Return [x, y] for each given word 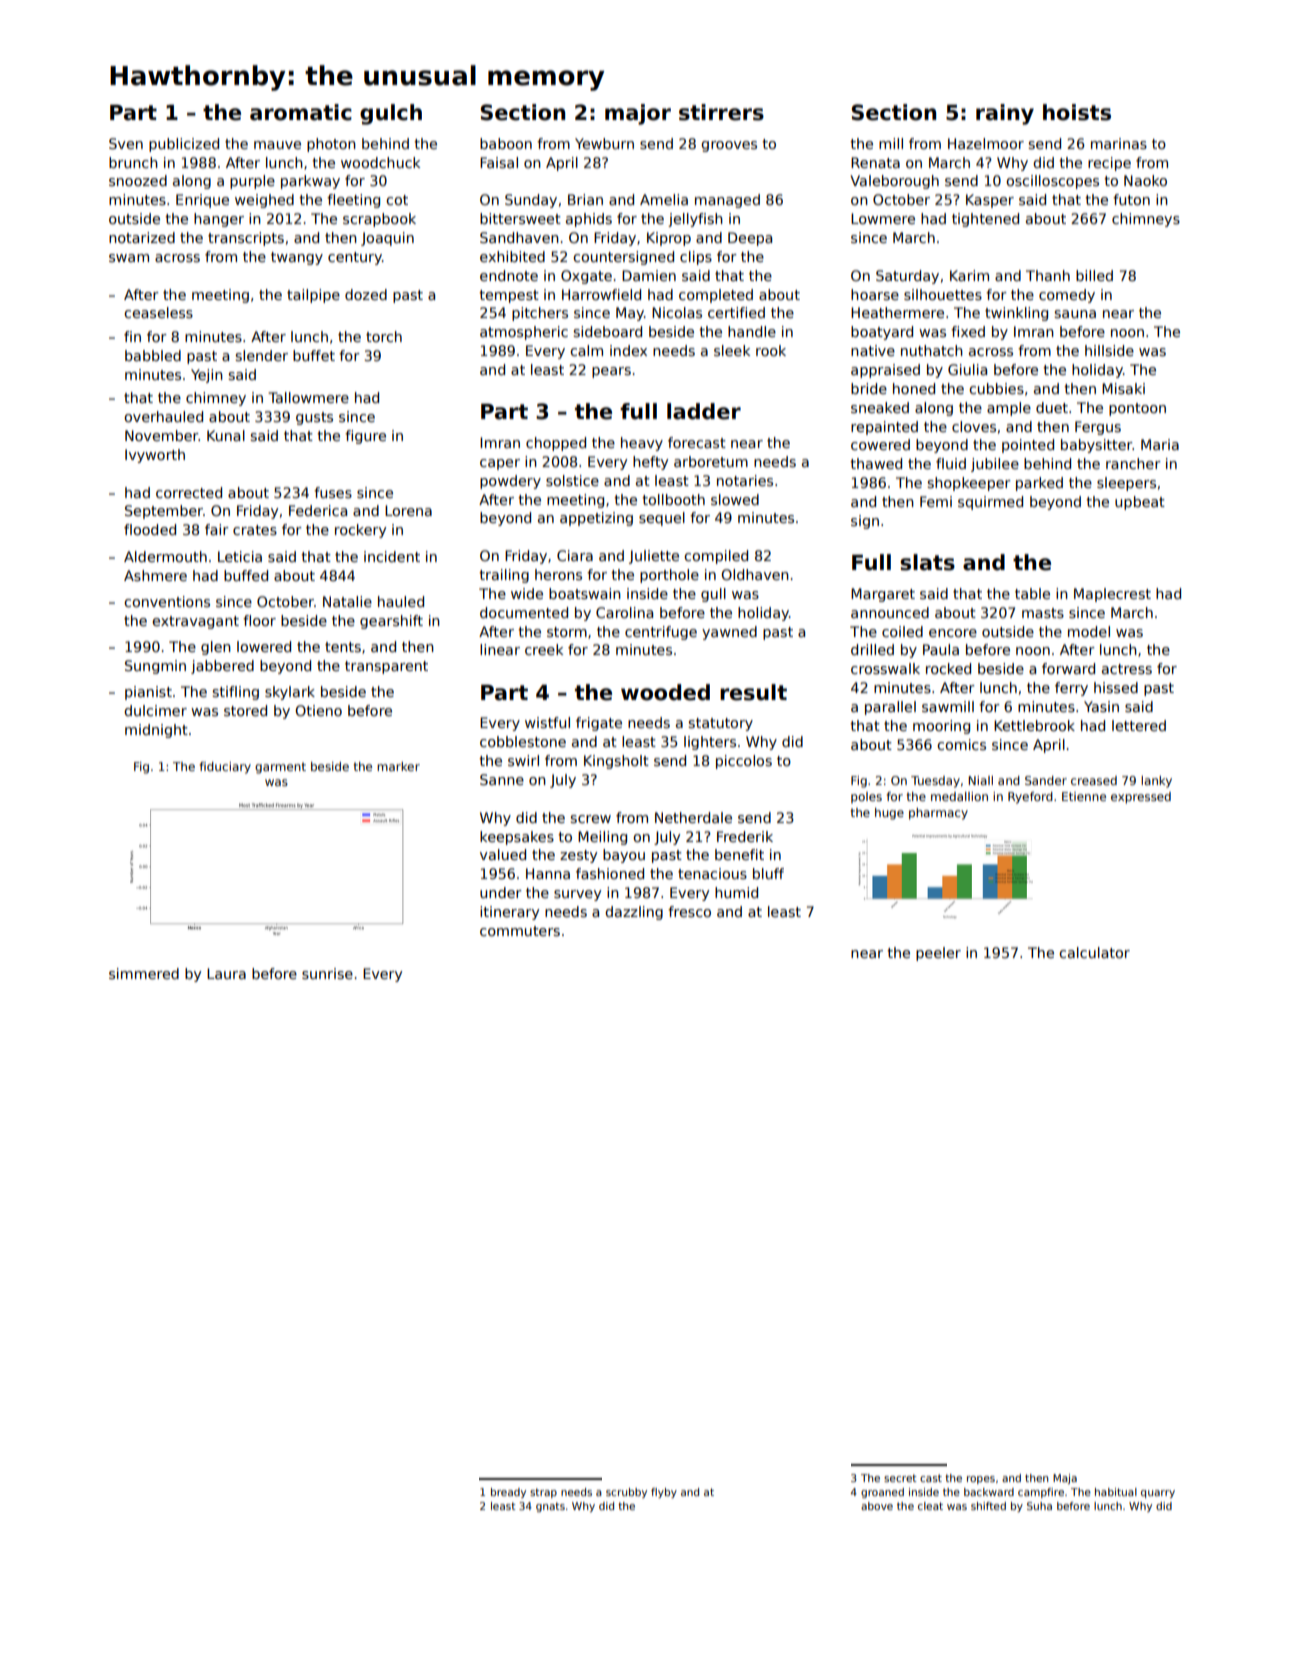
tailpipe [313, 296]
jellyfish [695, 220]
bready [508, 1493]
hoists [1077, 112]
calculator [1094, 952]
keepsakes [517, 838]
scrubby [626, 1493]
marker [398, 766]
